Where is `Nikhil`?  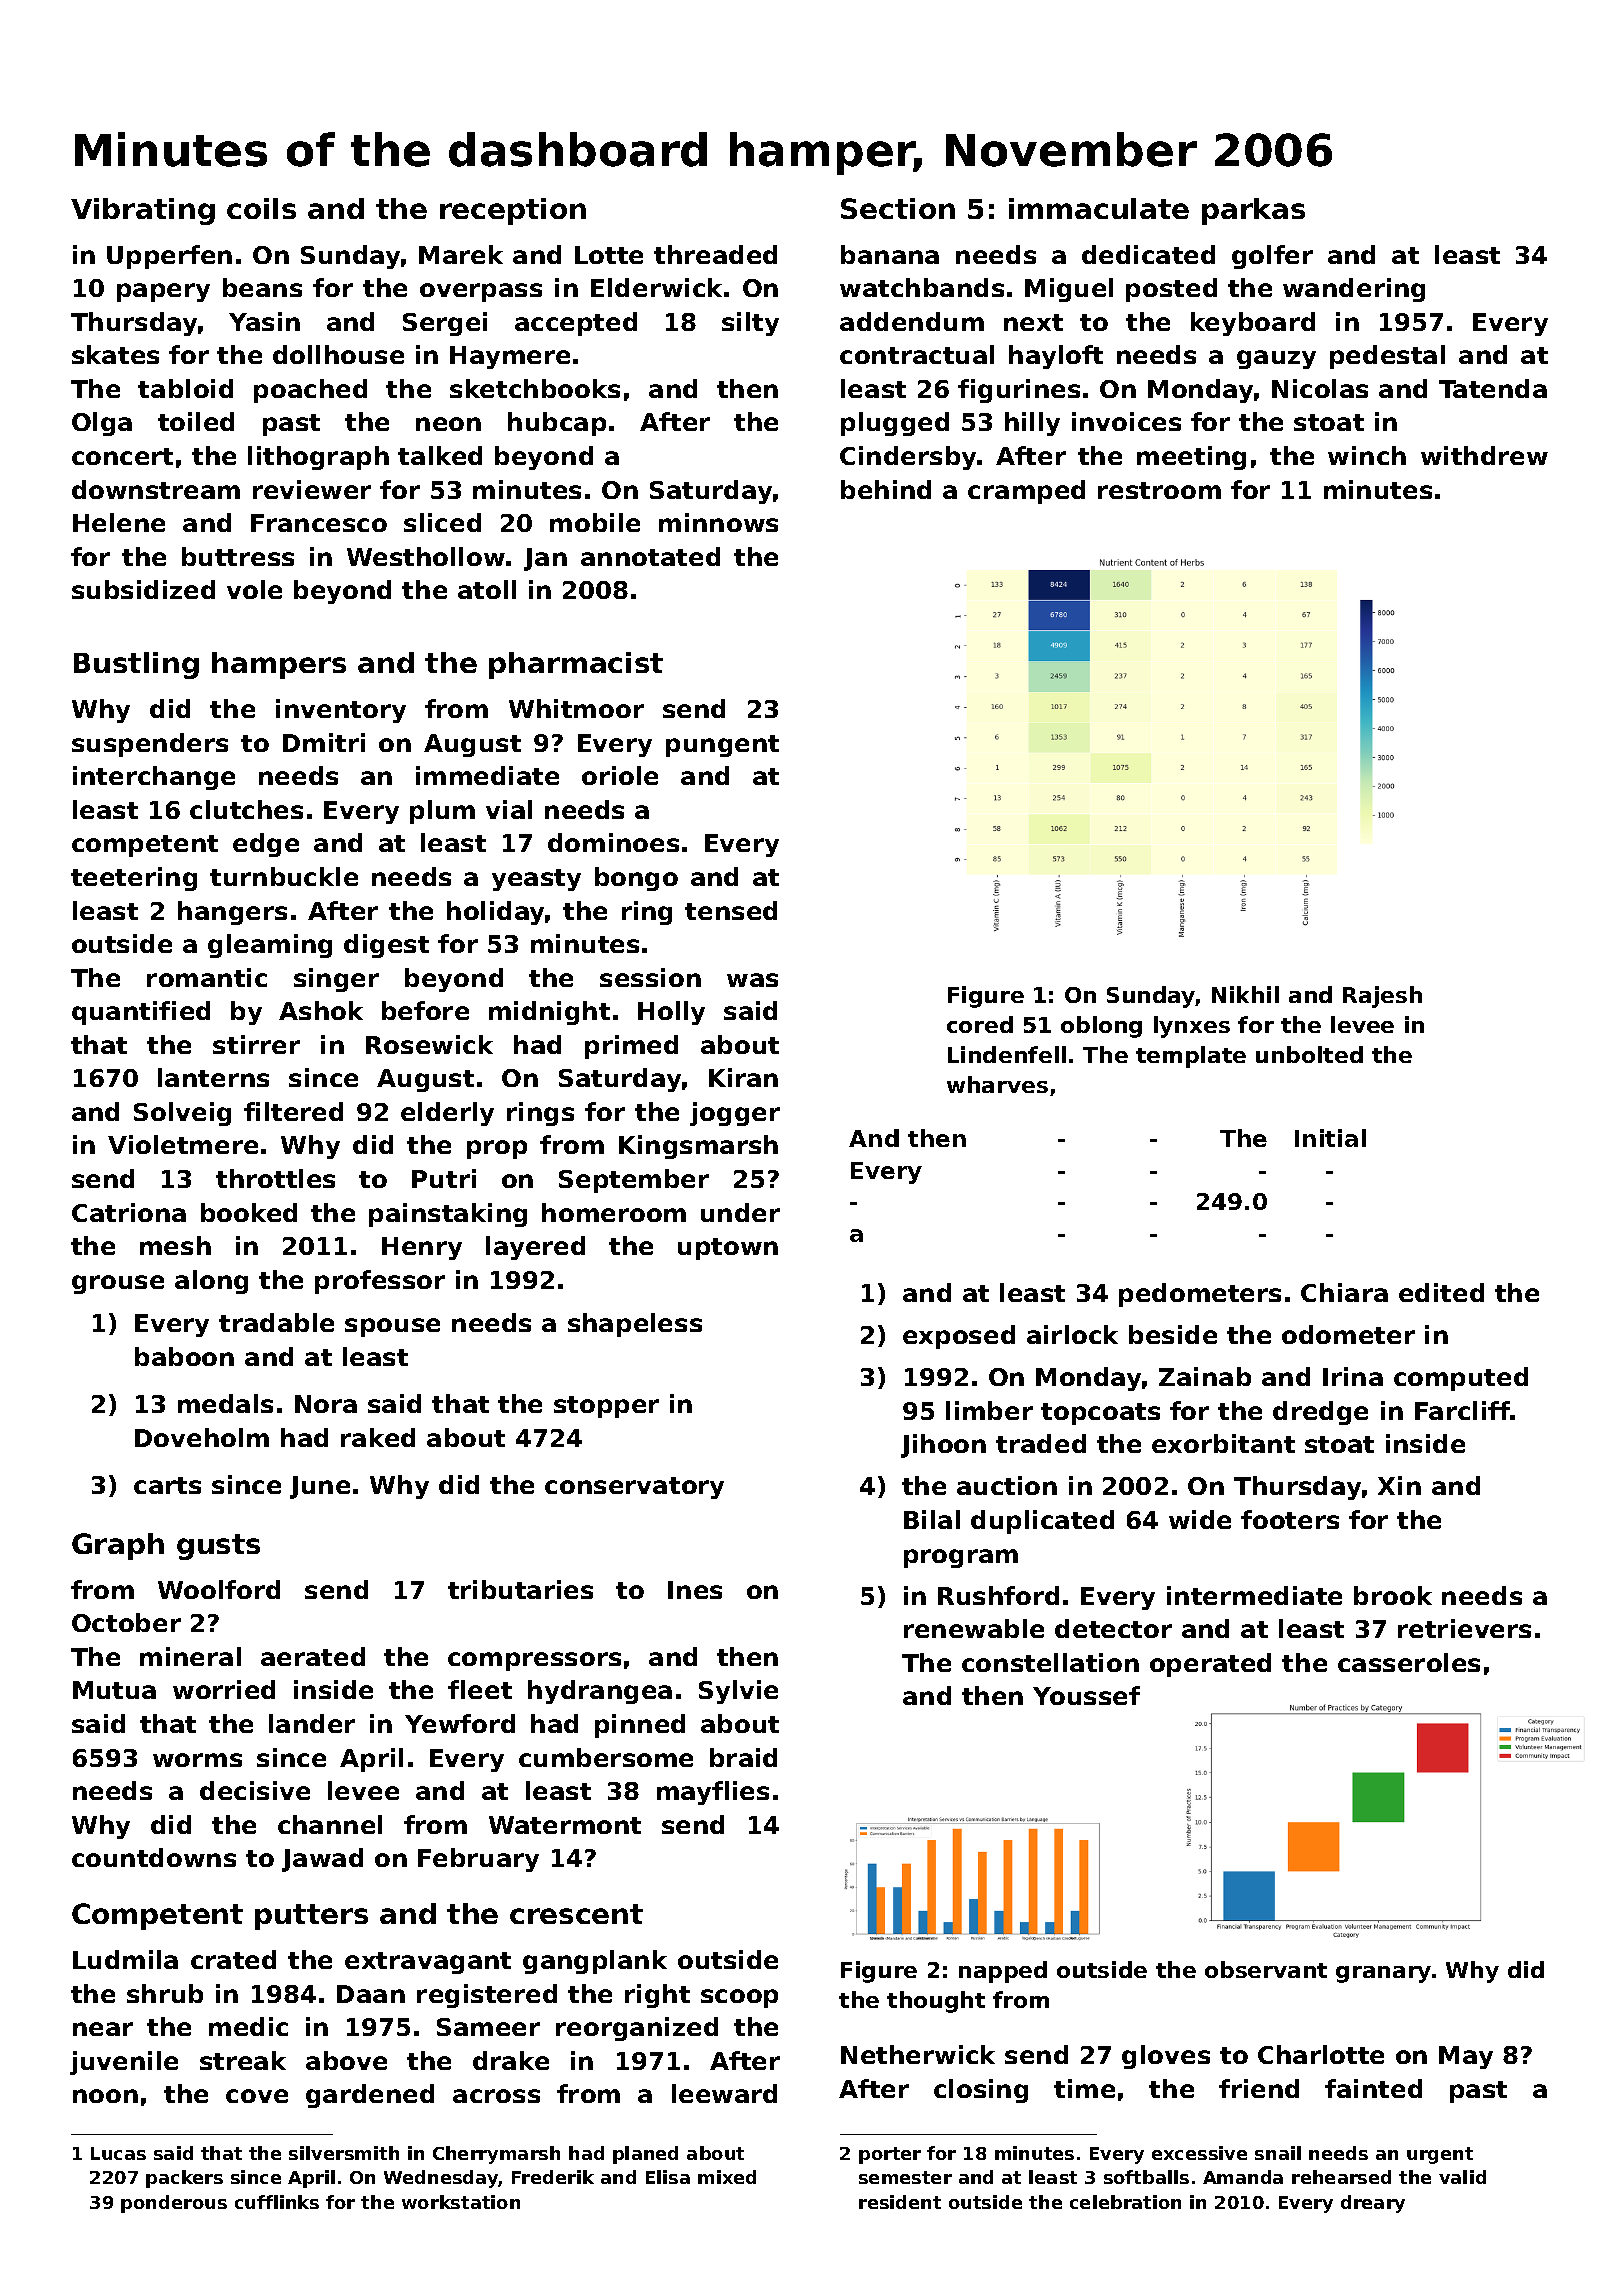
Nikhil is located at coordinates (1245, 994).
